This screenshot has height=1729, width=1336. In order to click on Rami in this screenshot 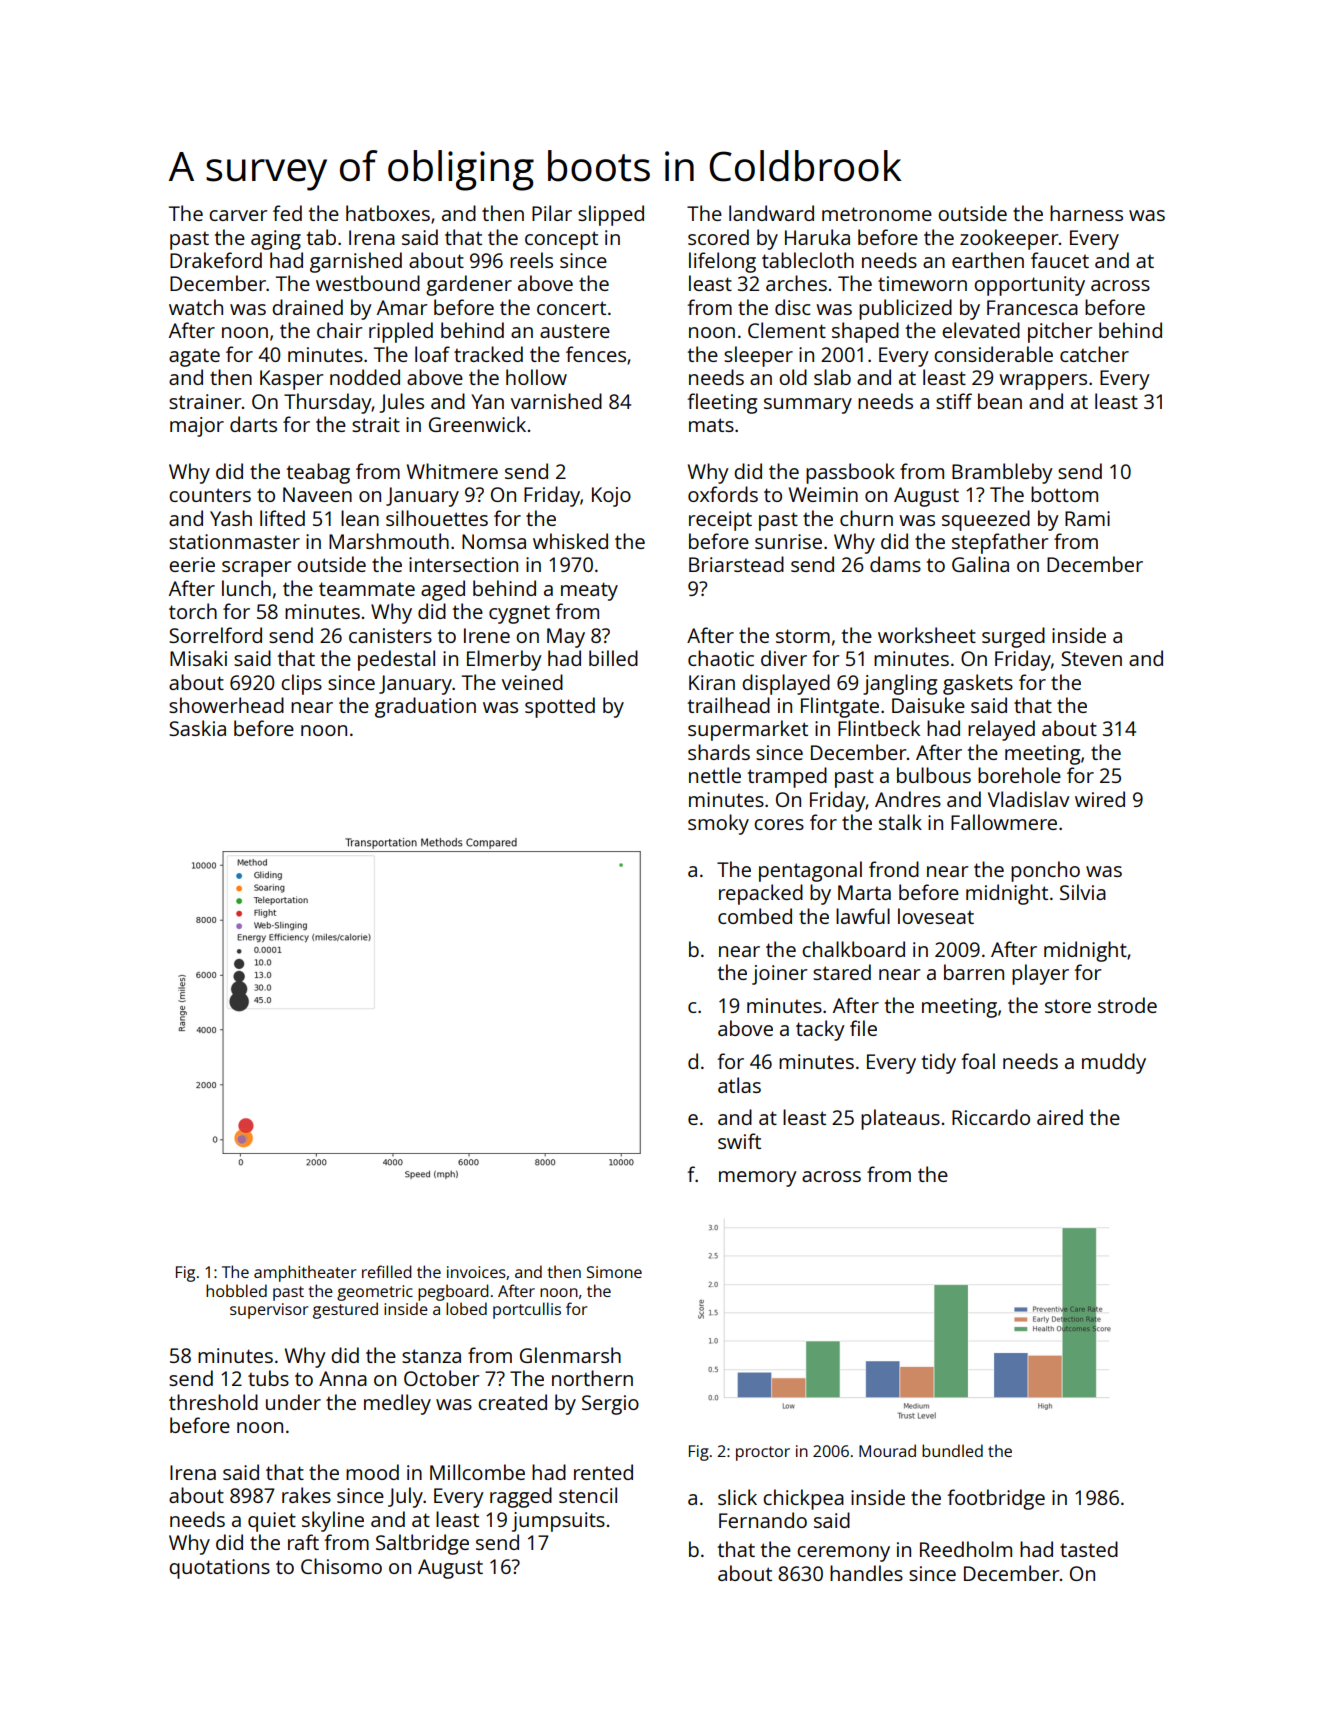, I will do `click(1087, 518)`.
